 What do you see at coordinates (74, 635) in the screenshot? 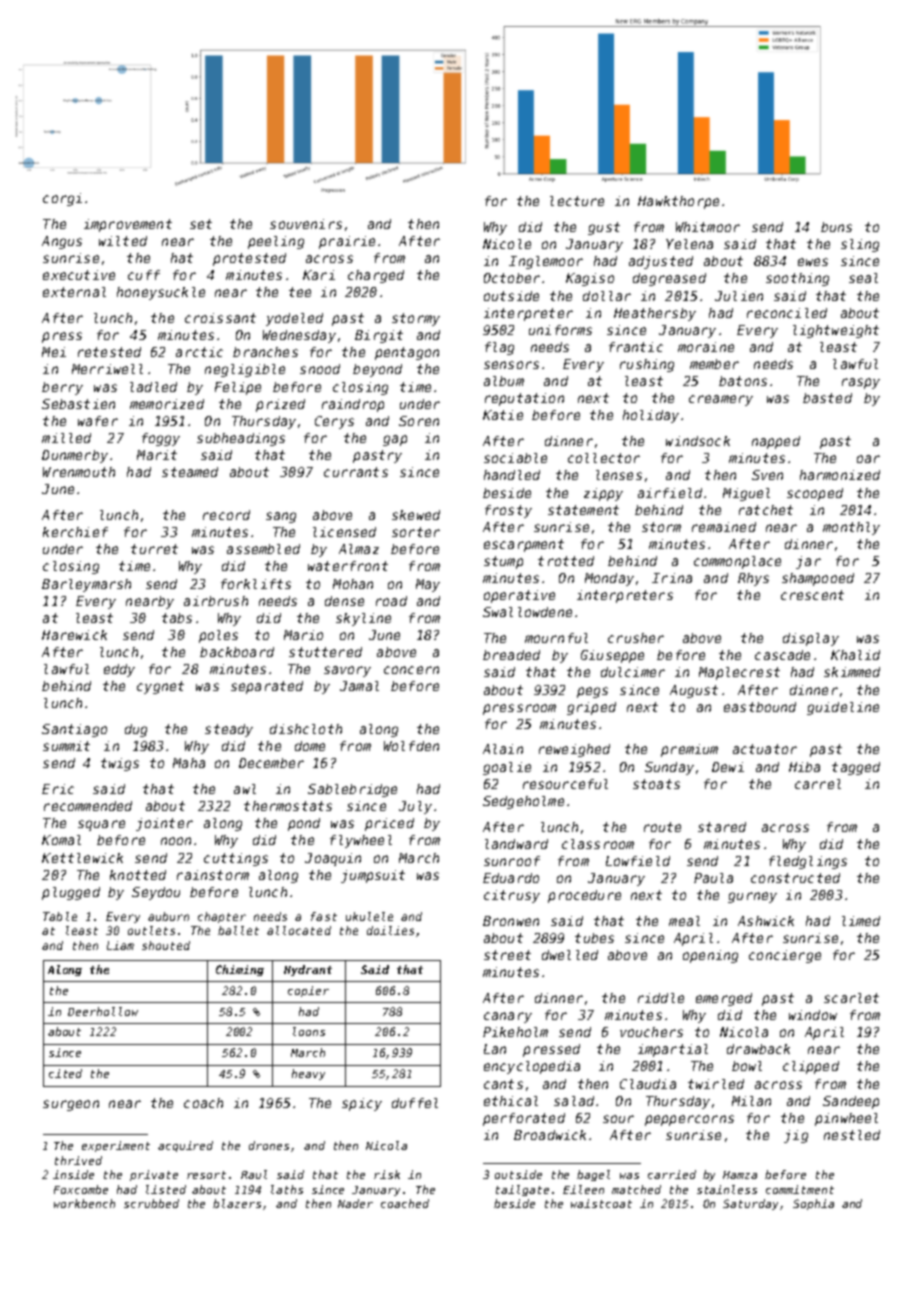
I see `Harewick` at bounding box center [74, 635].
